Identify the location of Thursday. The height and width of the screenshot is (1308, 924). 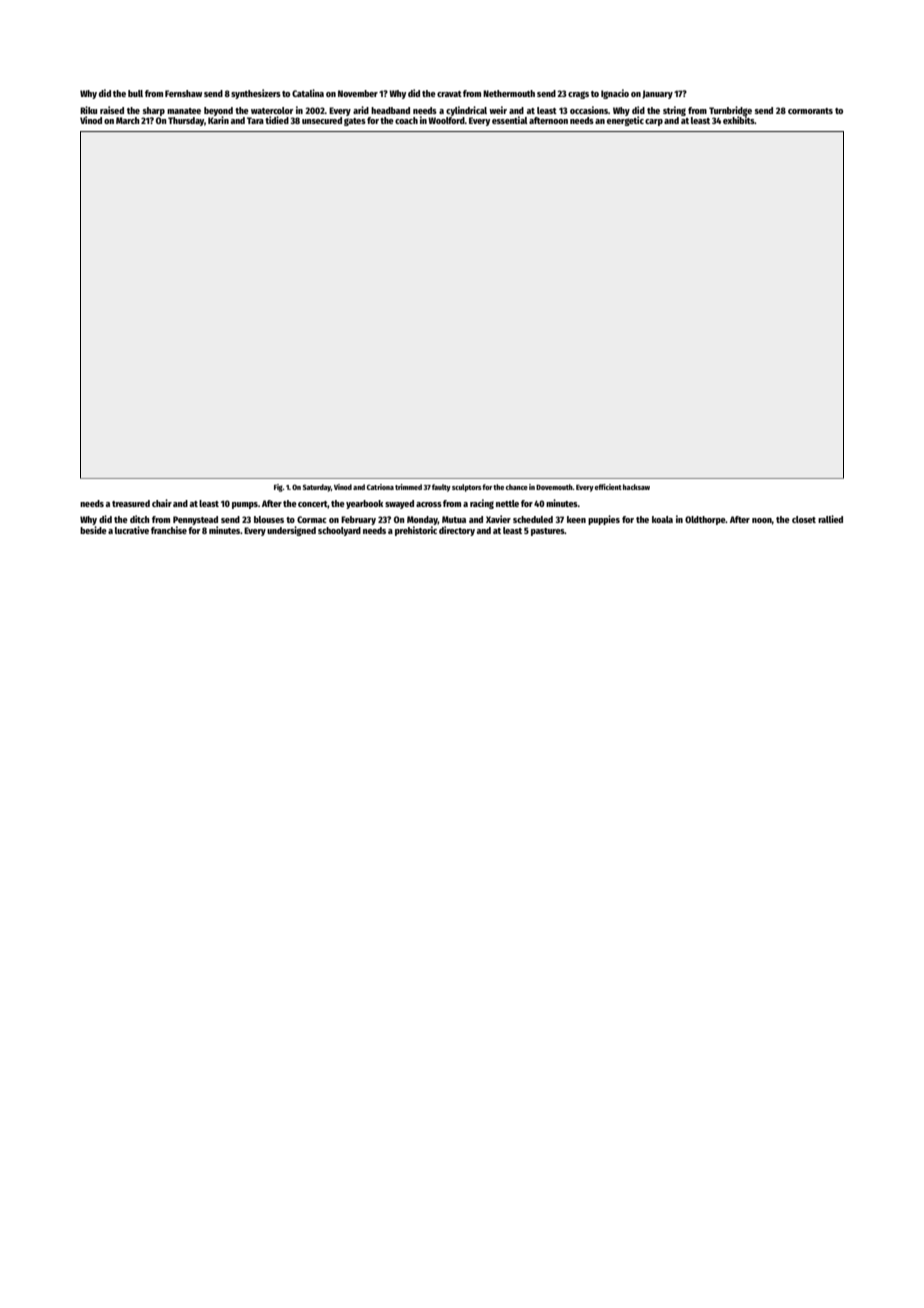
(186, 121).
